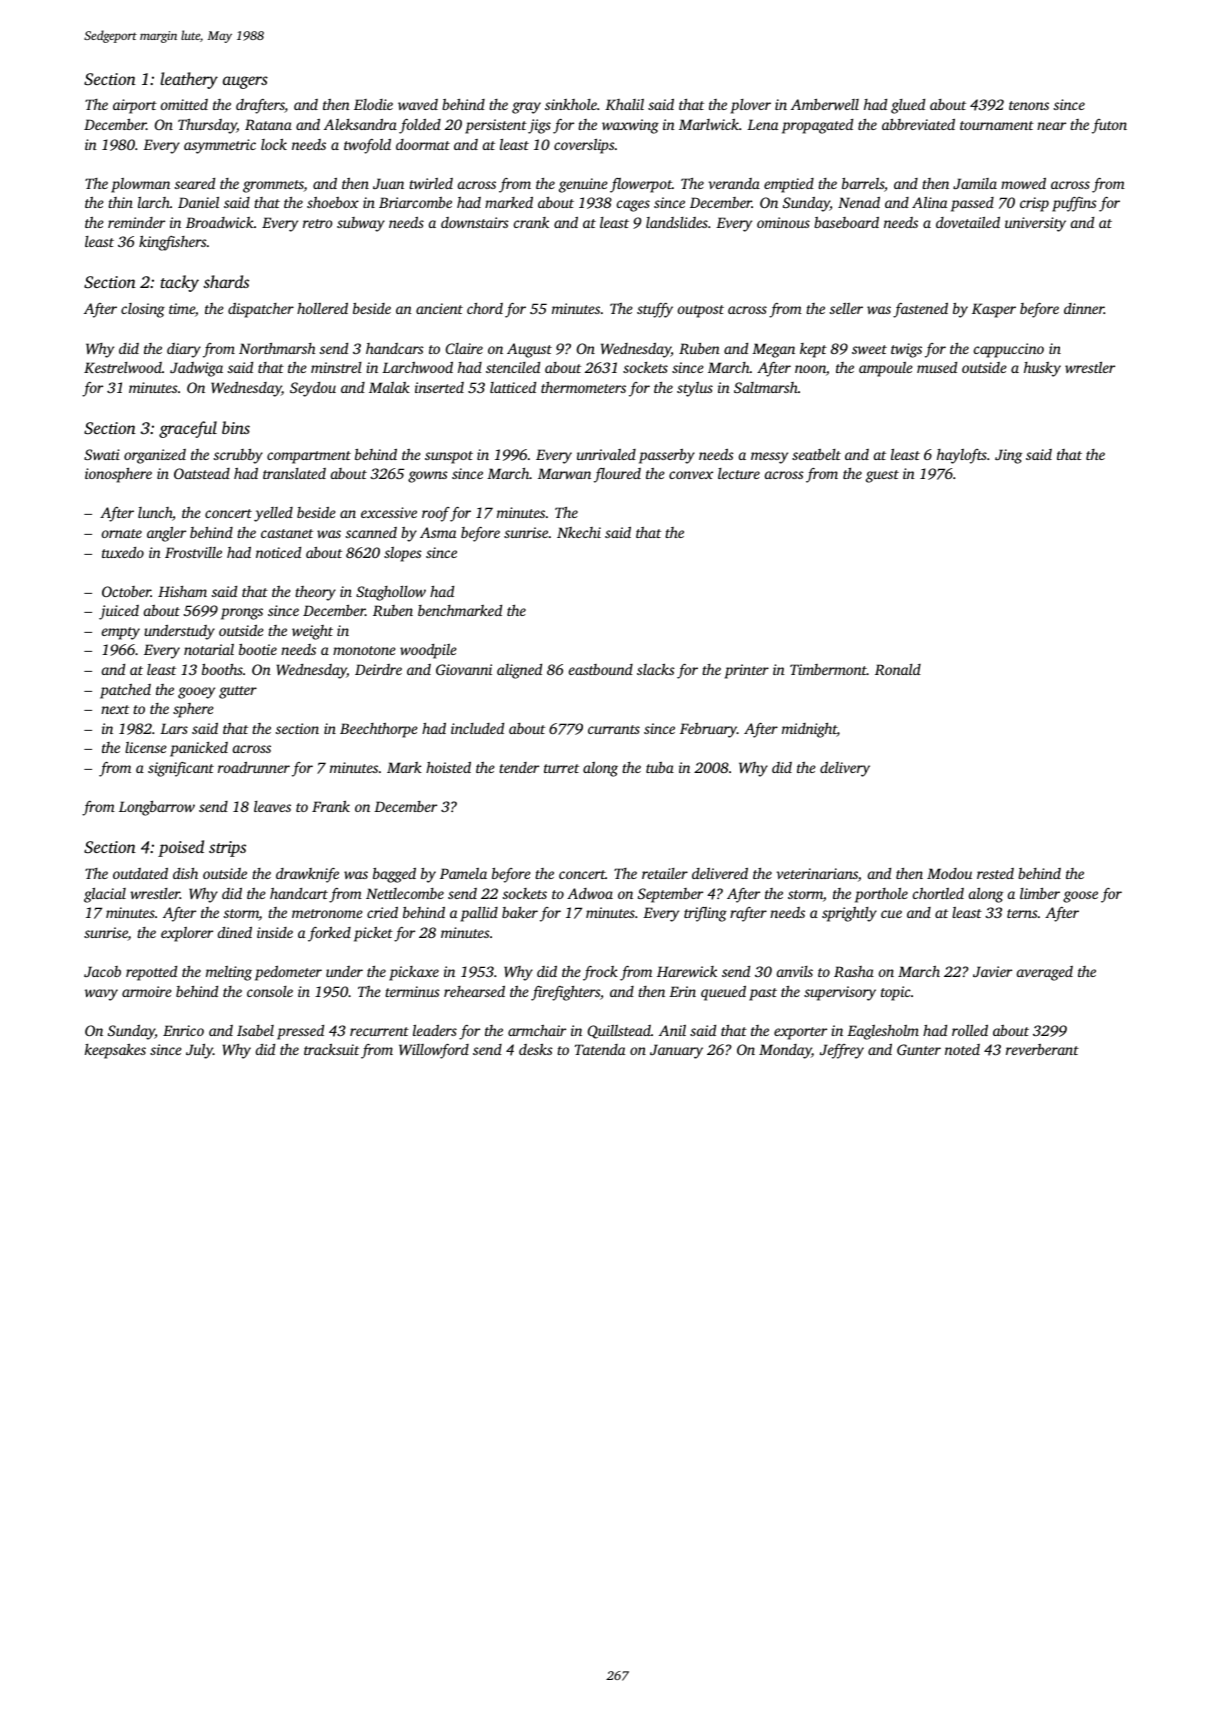  Describe the element at coordinates (140, 873) in the screenshot. I see `outdated` at that location.
